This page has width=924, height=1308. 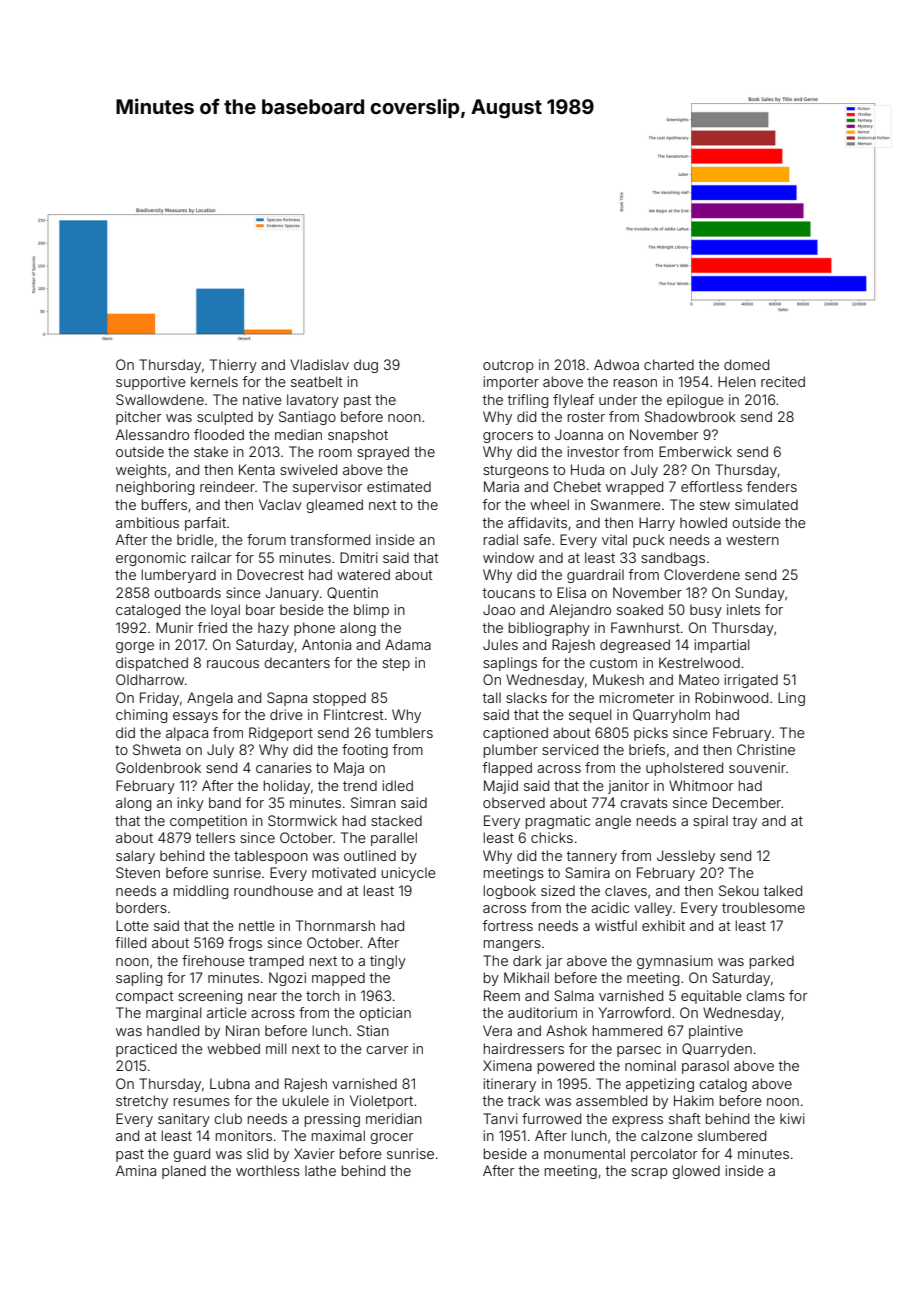 I want to click on sandbags, so click(x=673, y=559).
